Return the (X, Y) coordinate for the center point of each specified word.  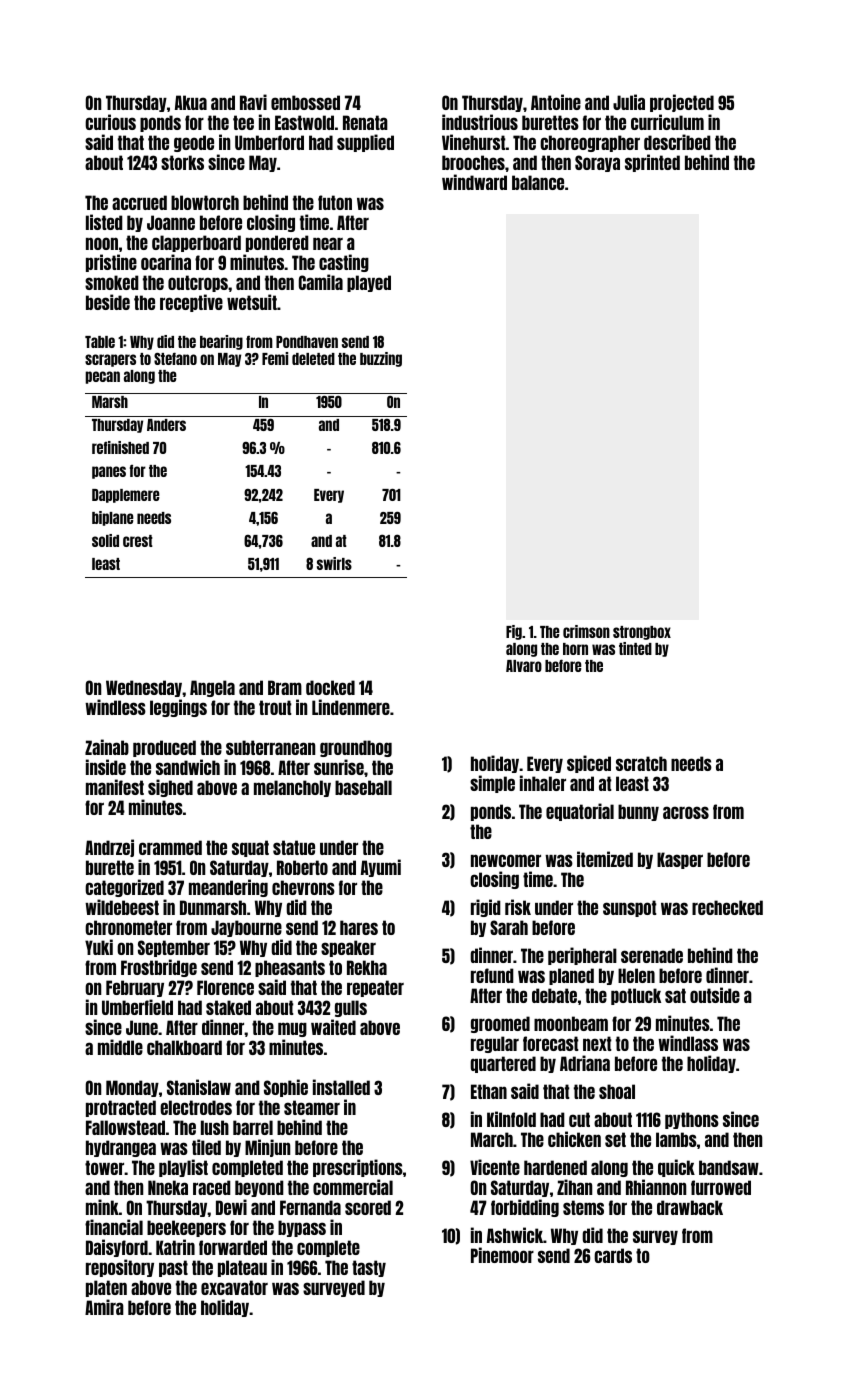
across (686, 812)
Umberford (269, 142)
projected (682, 103)
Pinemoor (502, 1255)
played (369, 283)
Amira (104, 1307)
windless (115, 707)
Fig (514, 632)
